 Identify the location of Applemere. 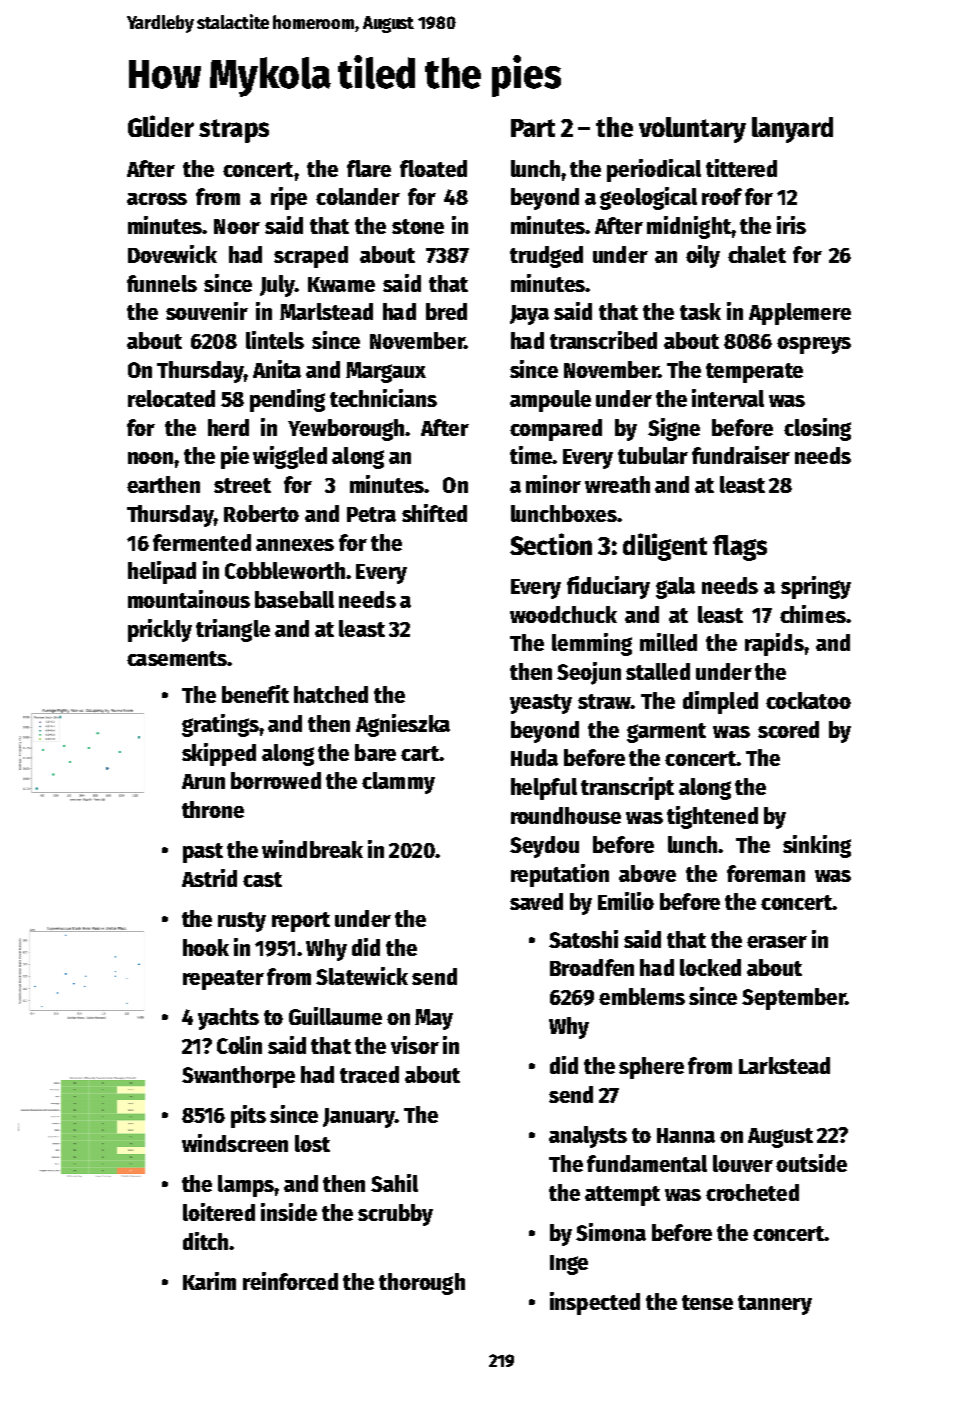
(800, 314).
